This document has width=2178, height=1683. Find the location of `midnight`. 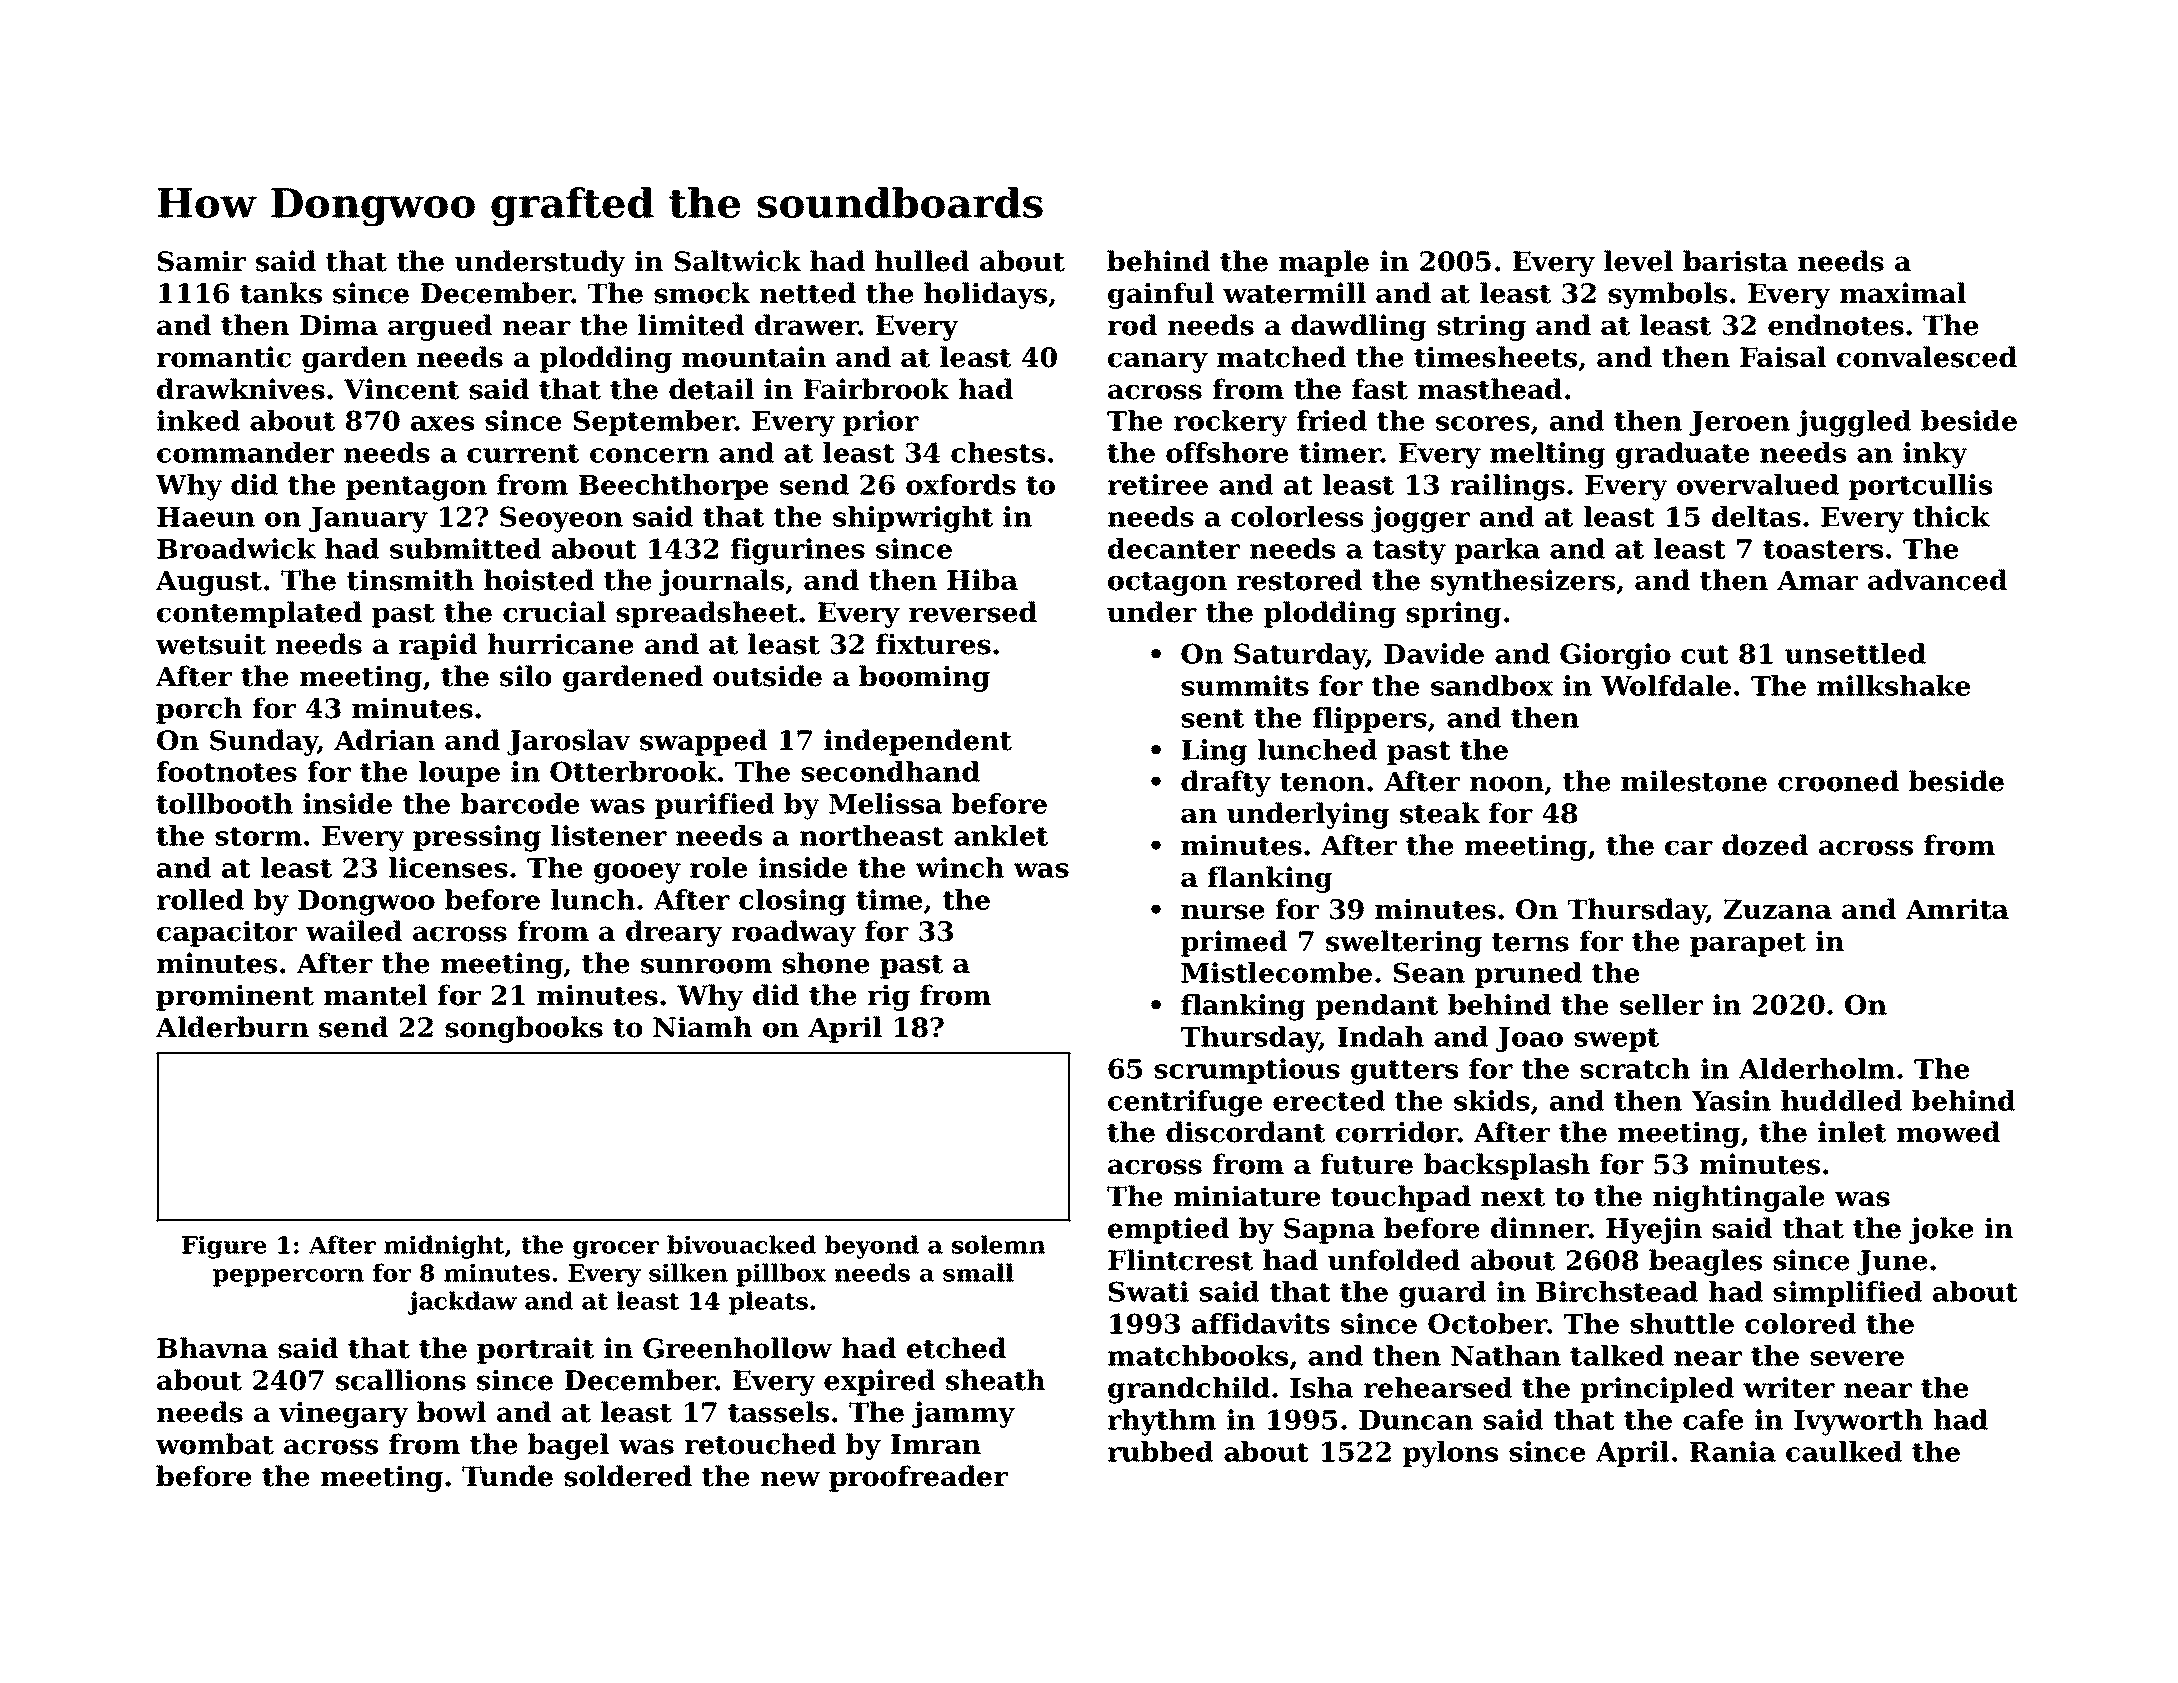

midnight is located at coordinates (444, 1247).
